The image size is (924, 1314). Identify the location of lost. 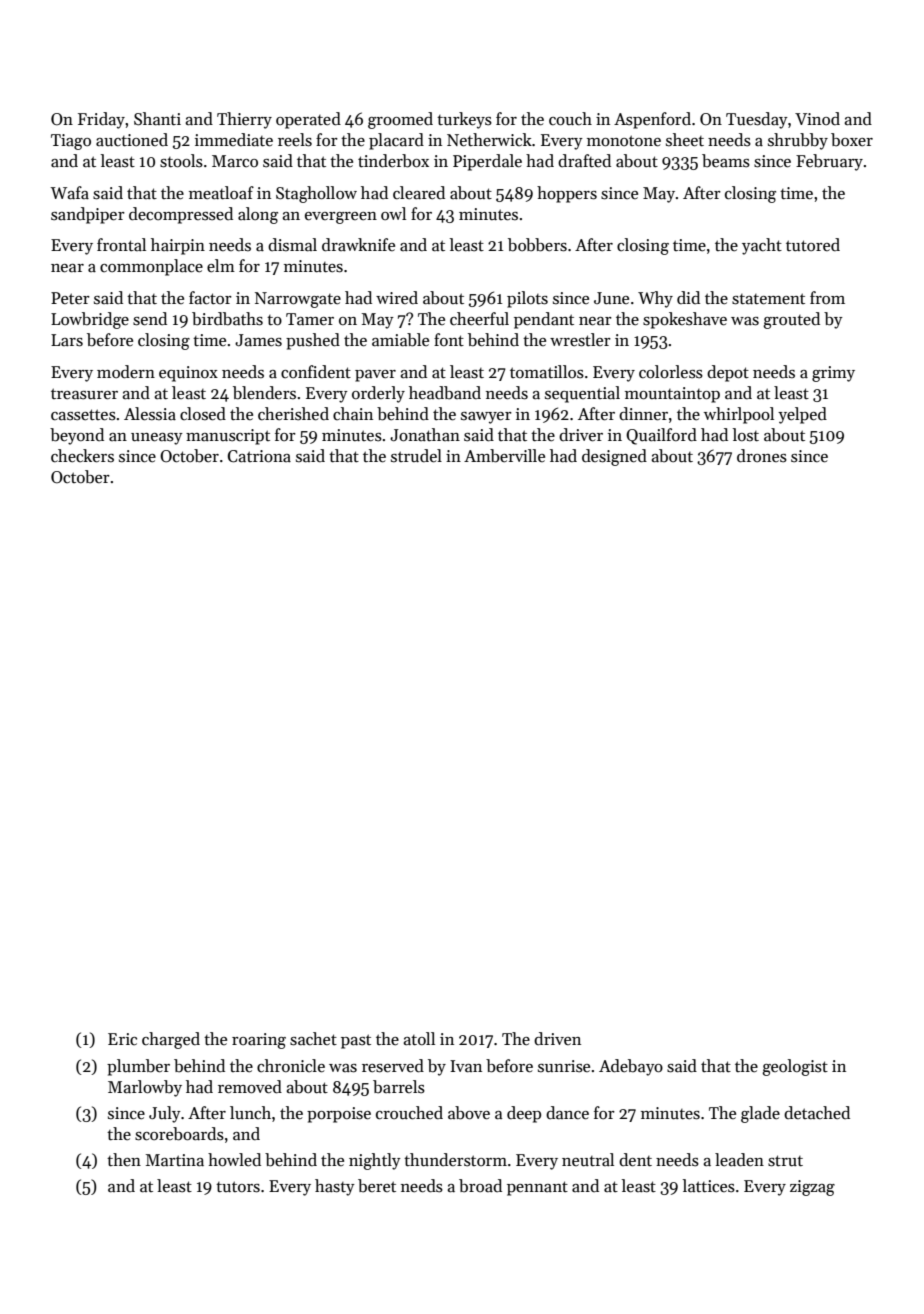
(746, 435).
